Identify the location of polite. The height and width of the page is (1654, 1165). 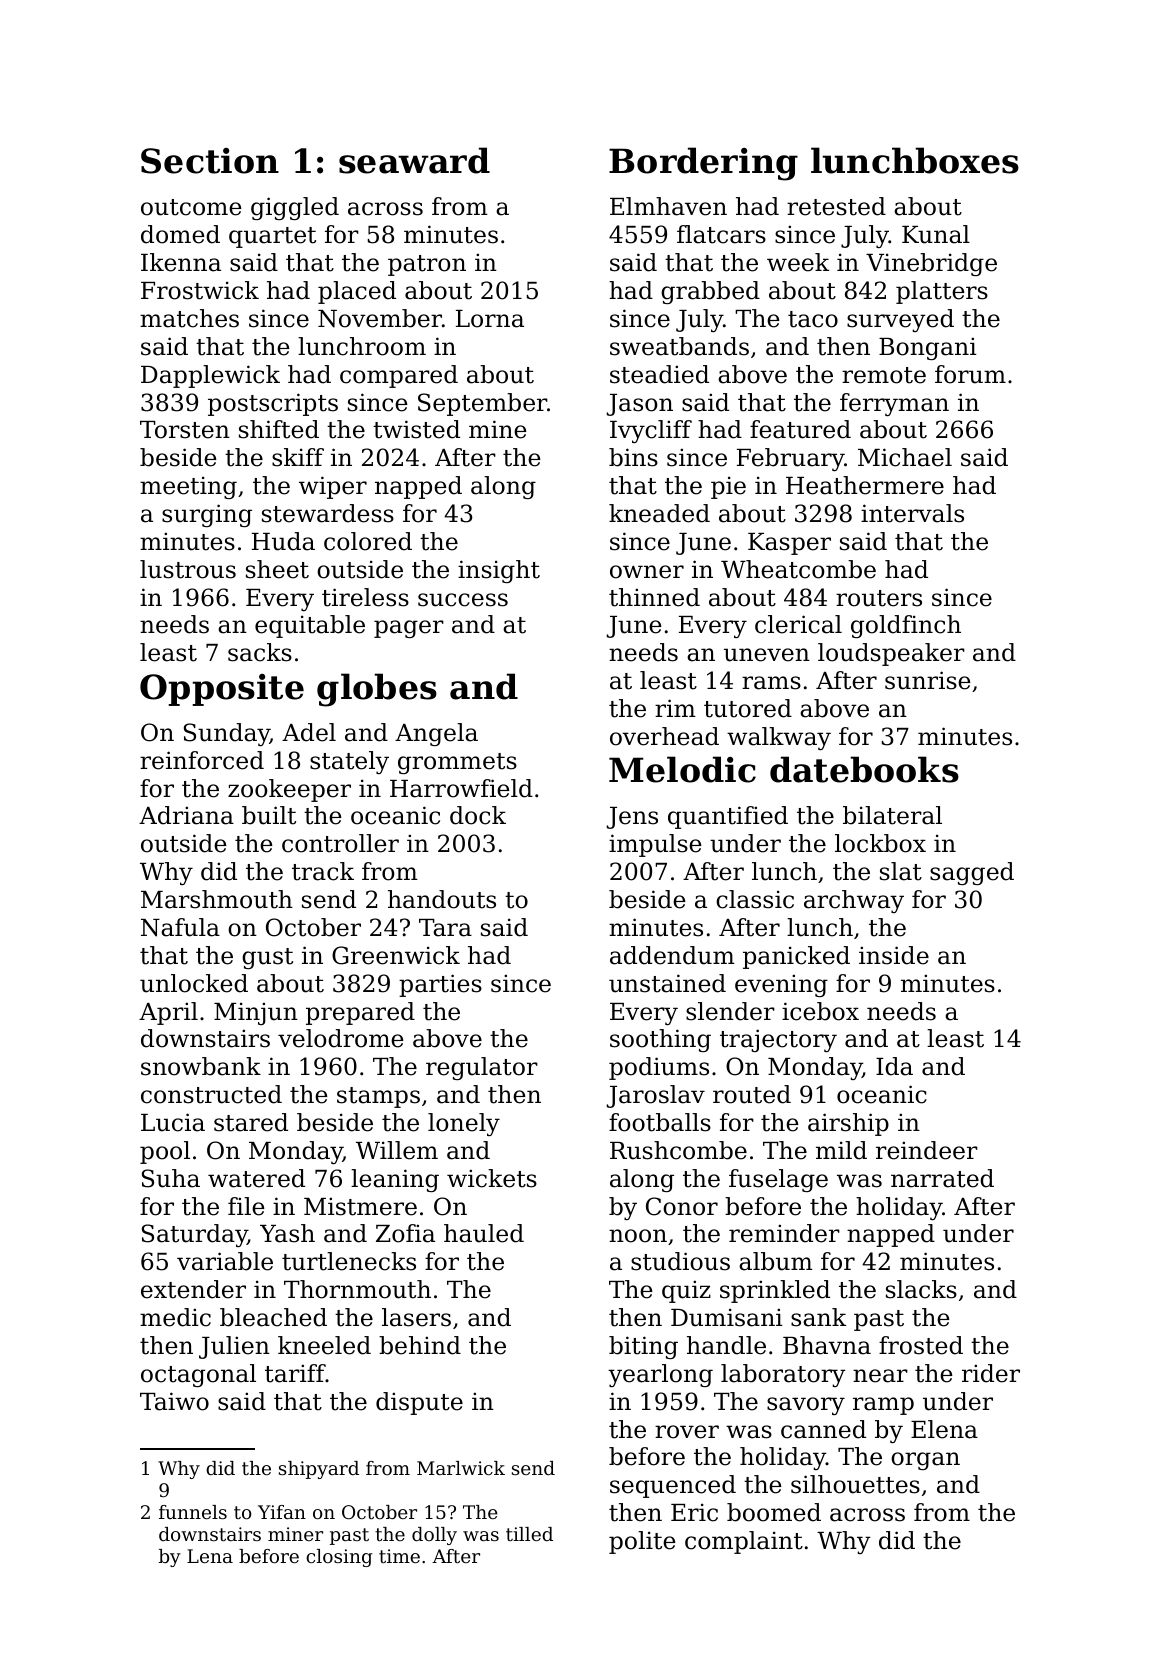
(642, 1542).
